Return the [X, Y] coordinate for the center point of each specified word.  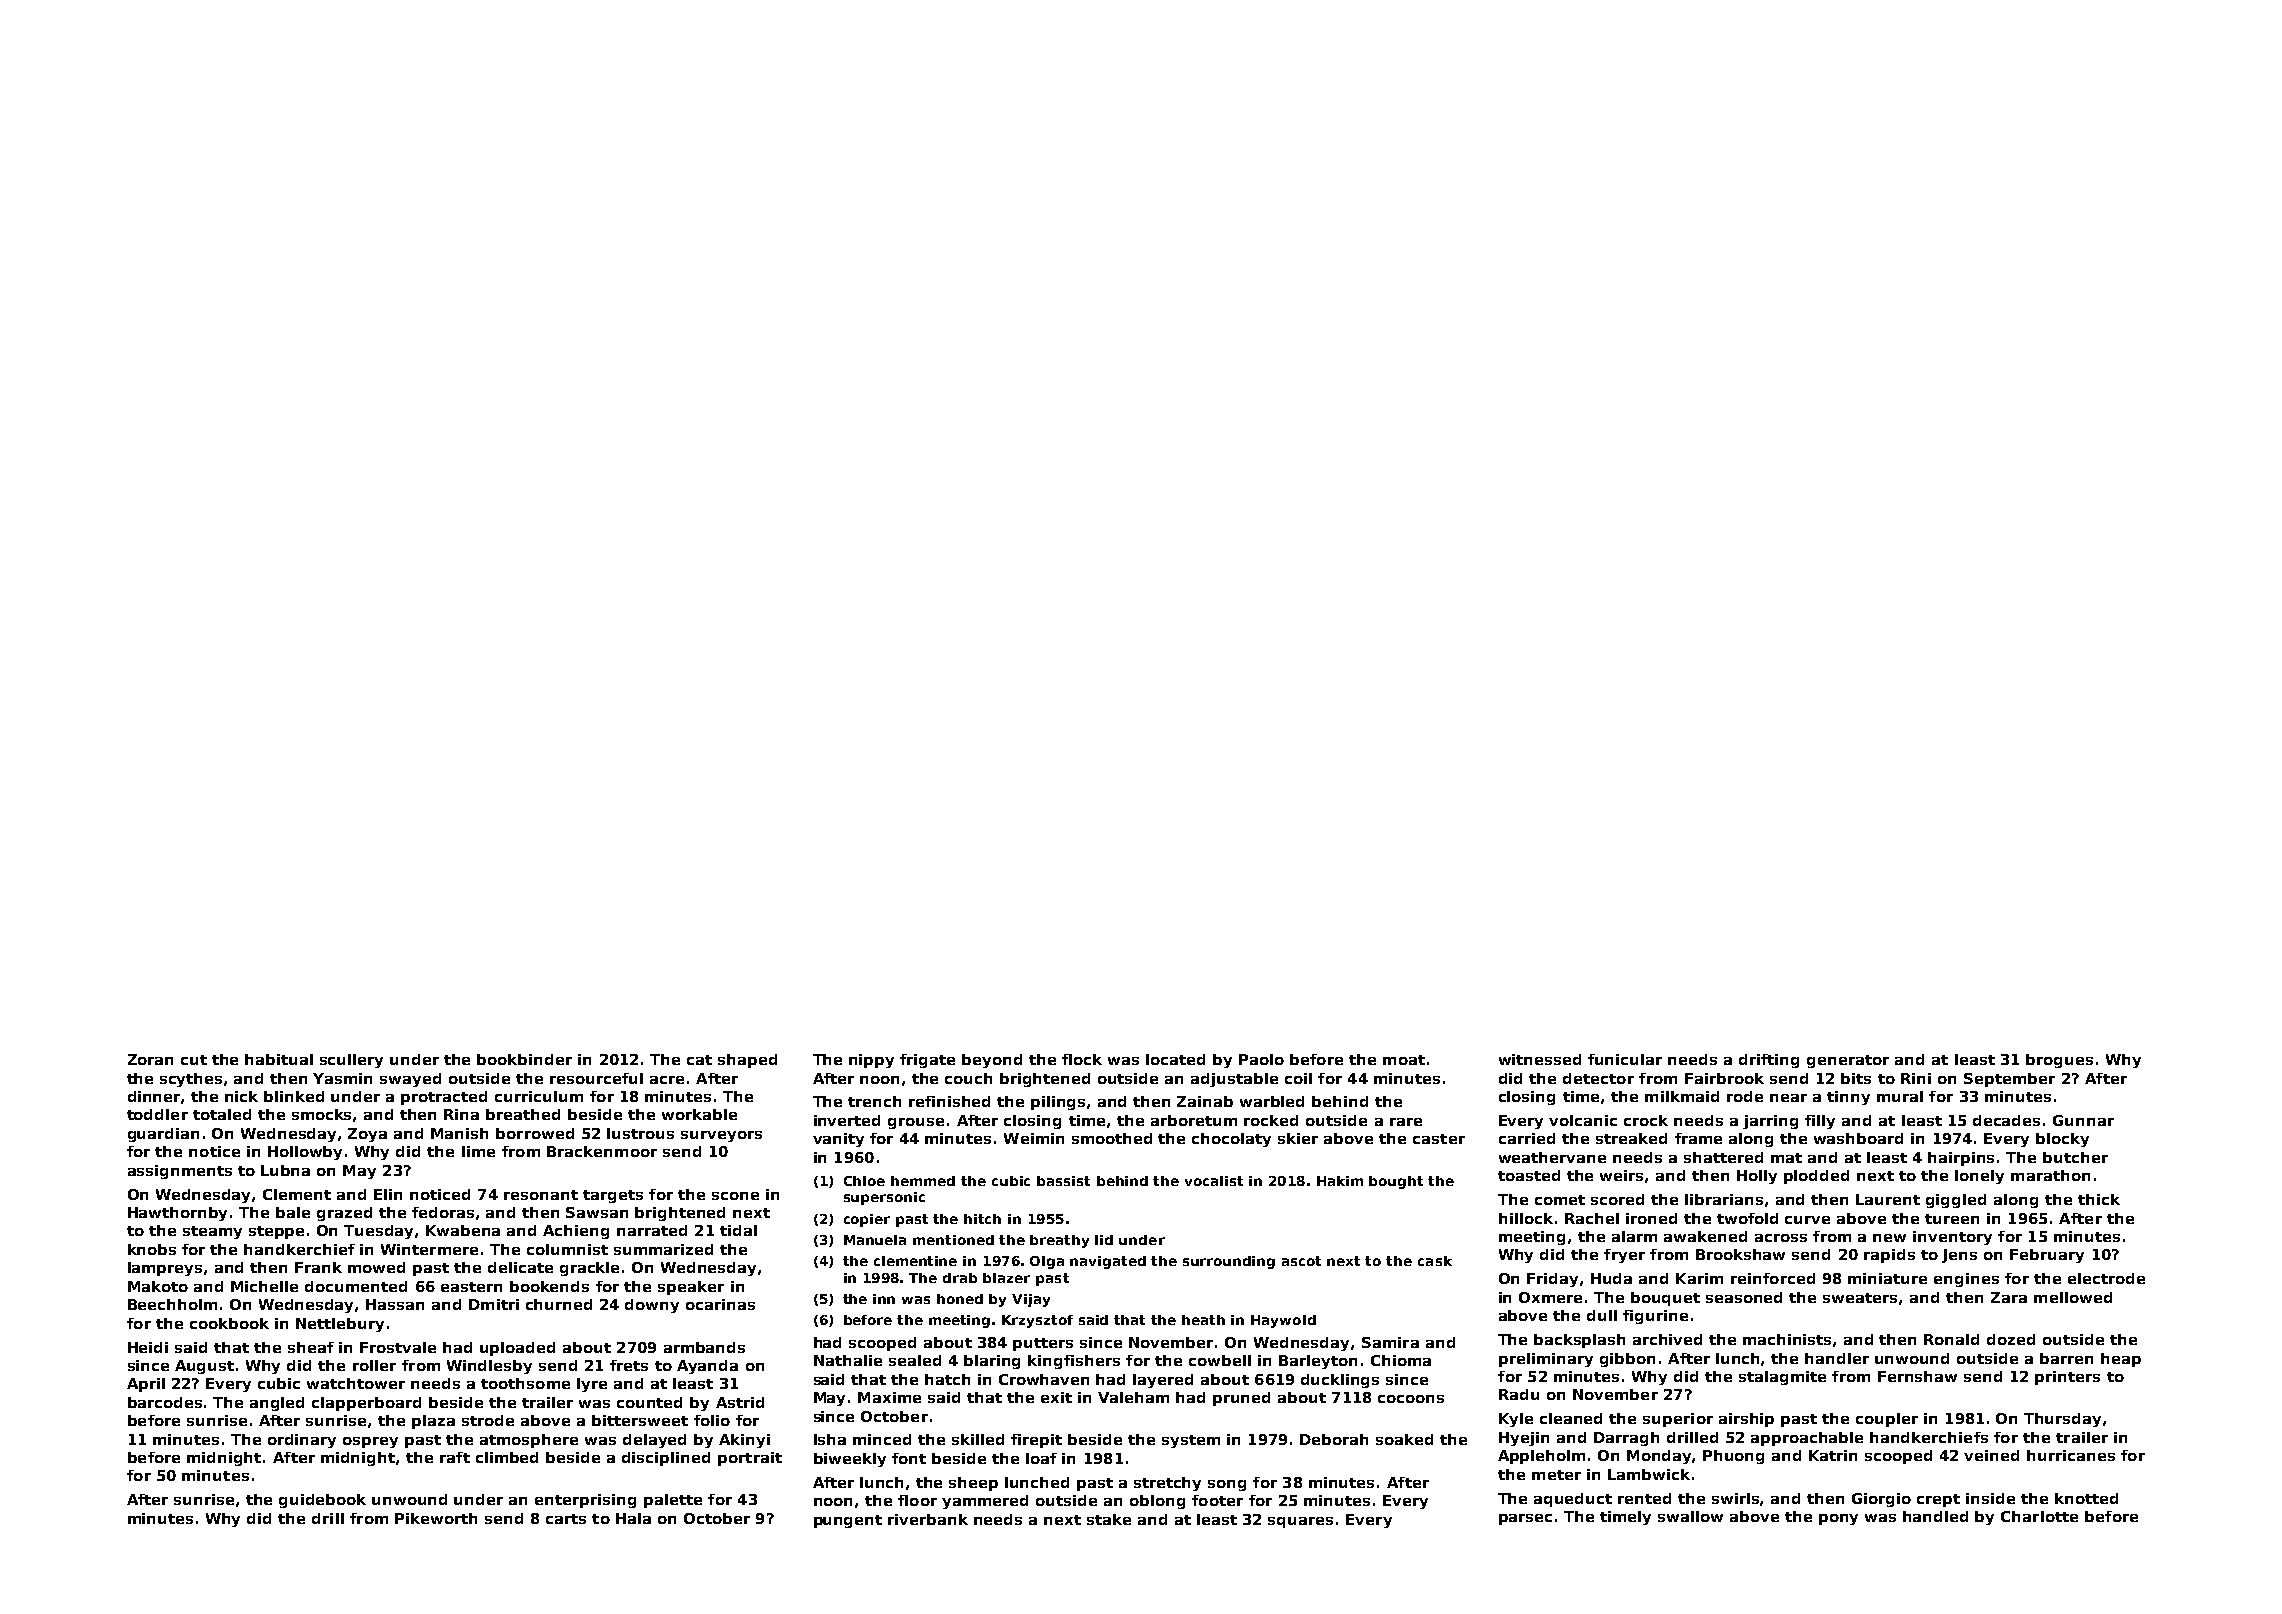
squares [1300, 1522]
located [1175, 1059]
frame [1698, 1138]
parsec [1525, 1519]
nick [241, 1096]
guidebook [322, 1501]
